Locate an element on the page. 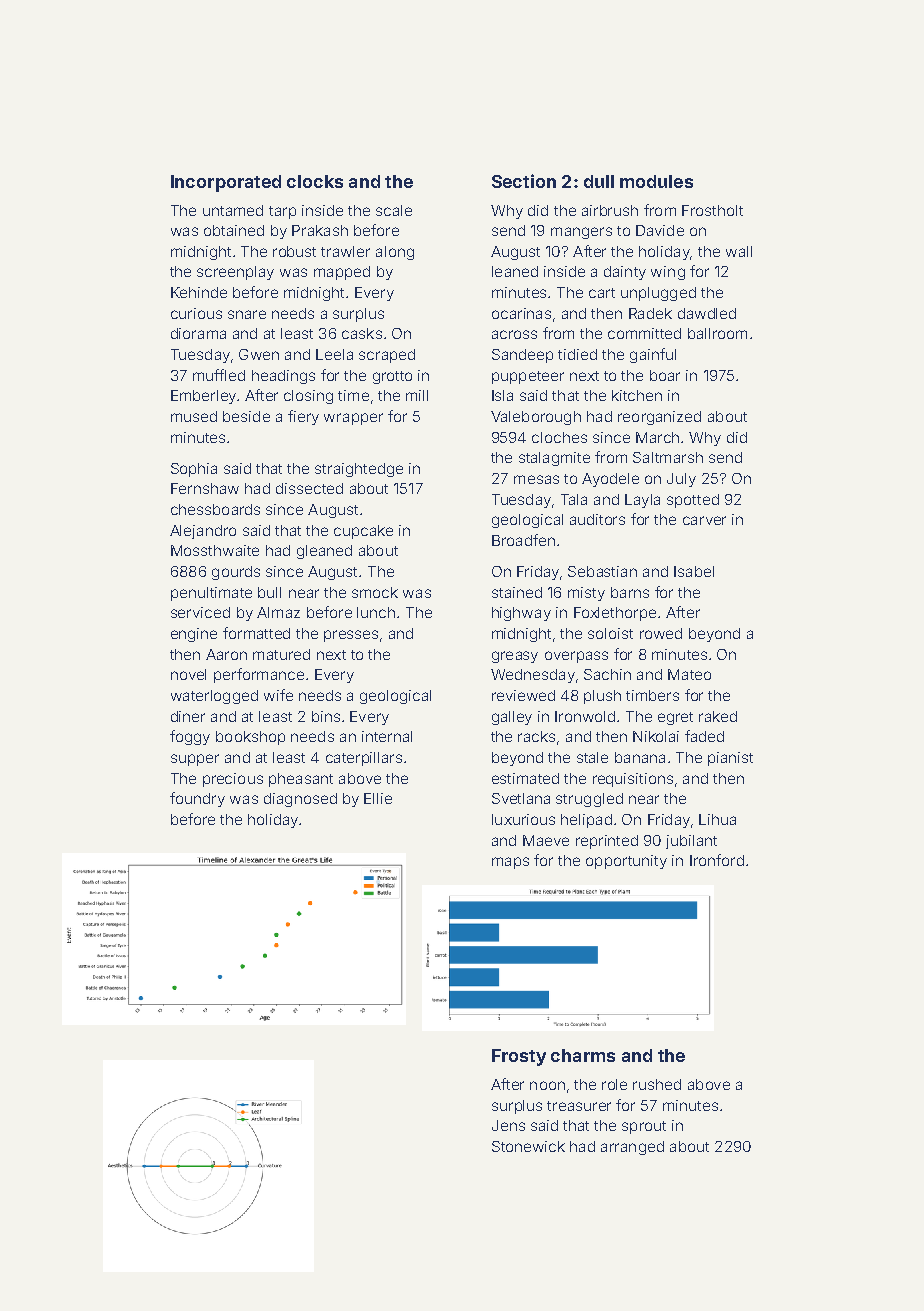 This document has width=924, height=1311. Section is located at coordinates (524, 181).
